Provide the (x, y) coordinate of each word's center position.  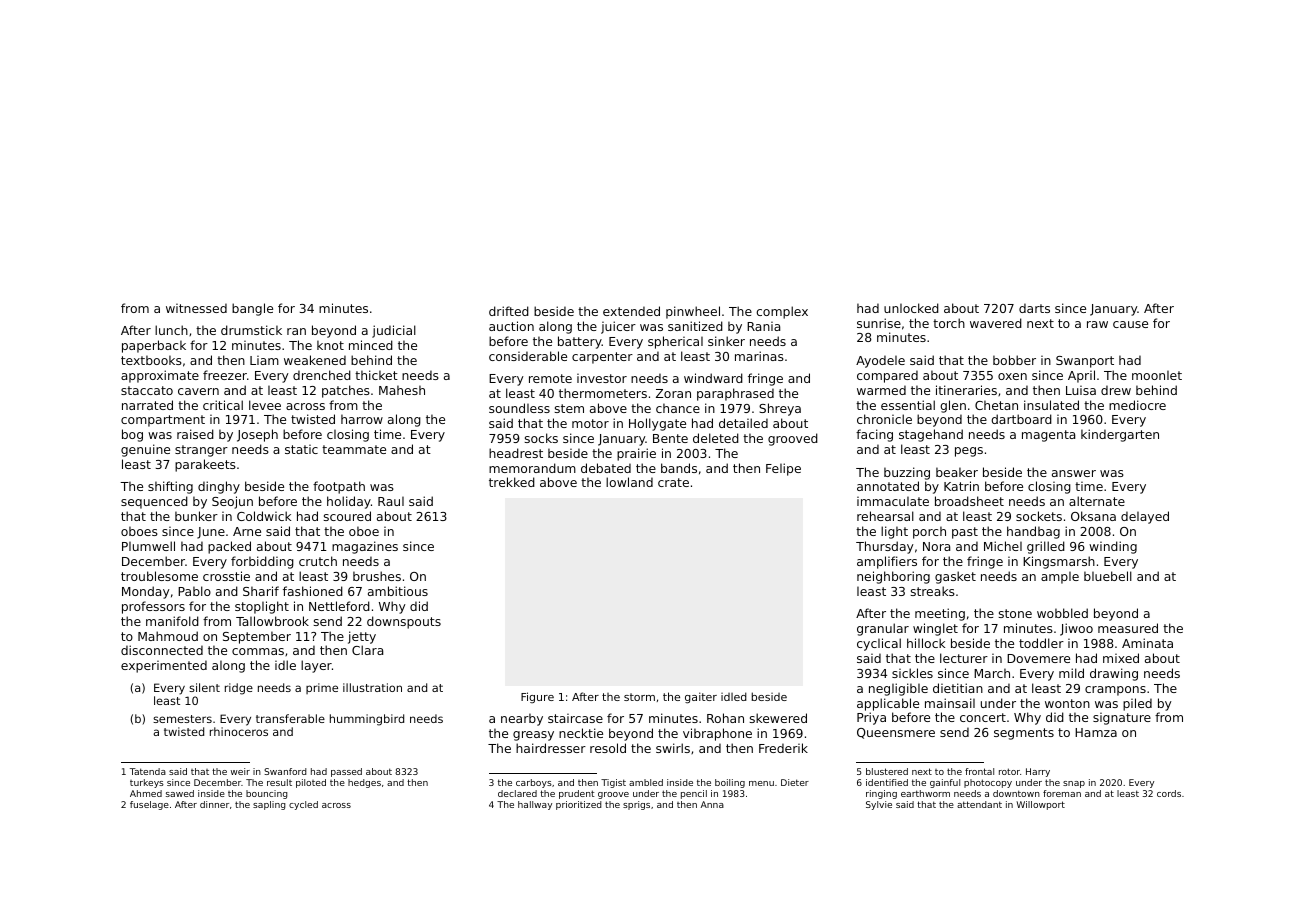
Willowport (1040, 805)
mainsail (950, 703)
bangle (252, 309)
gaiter (701, 698)
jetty (362, 637)
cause (1130, 324)
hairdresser (551, 748)
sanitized (695, 326)
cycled (303, 805)
